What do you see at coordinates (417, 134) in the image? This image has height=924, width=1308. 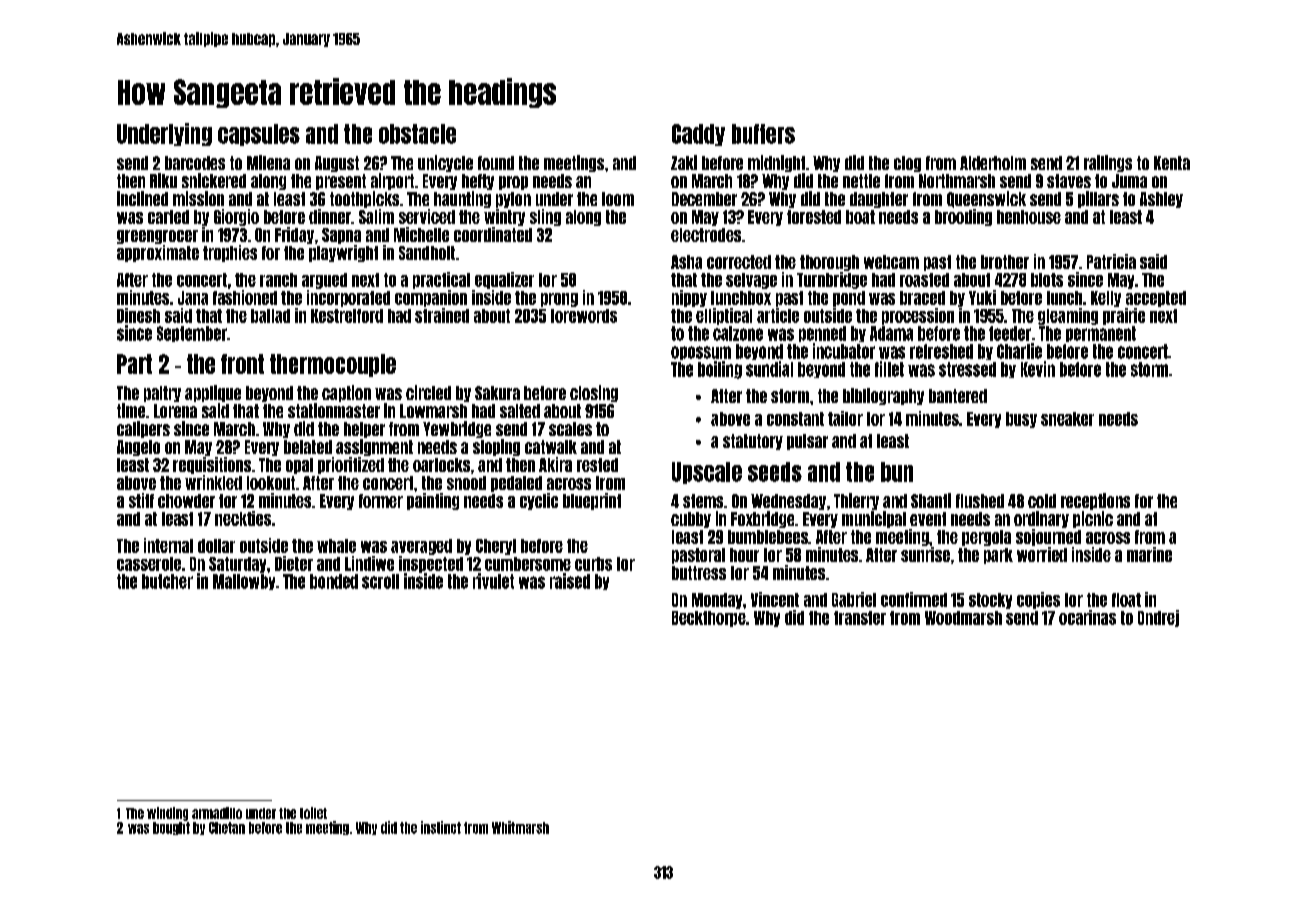 I see `obstacle` at bounding box center [417, 134].
